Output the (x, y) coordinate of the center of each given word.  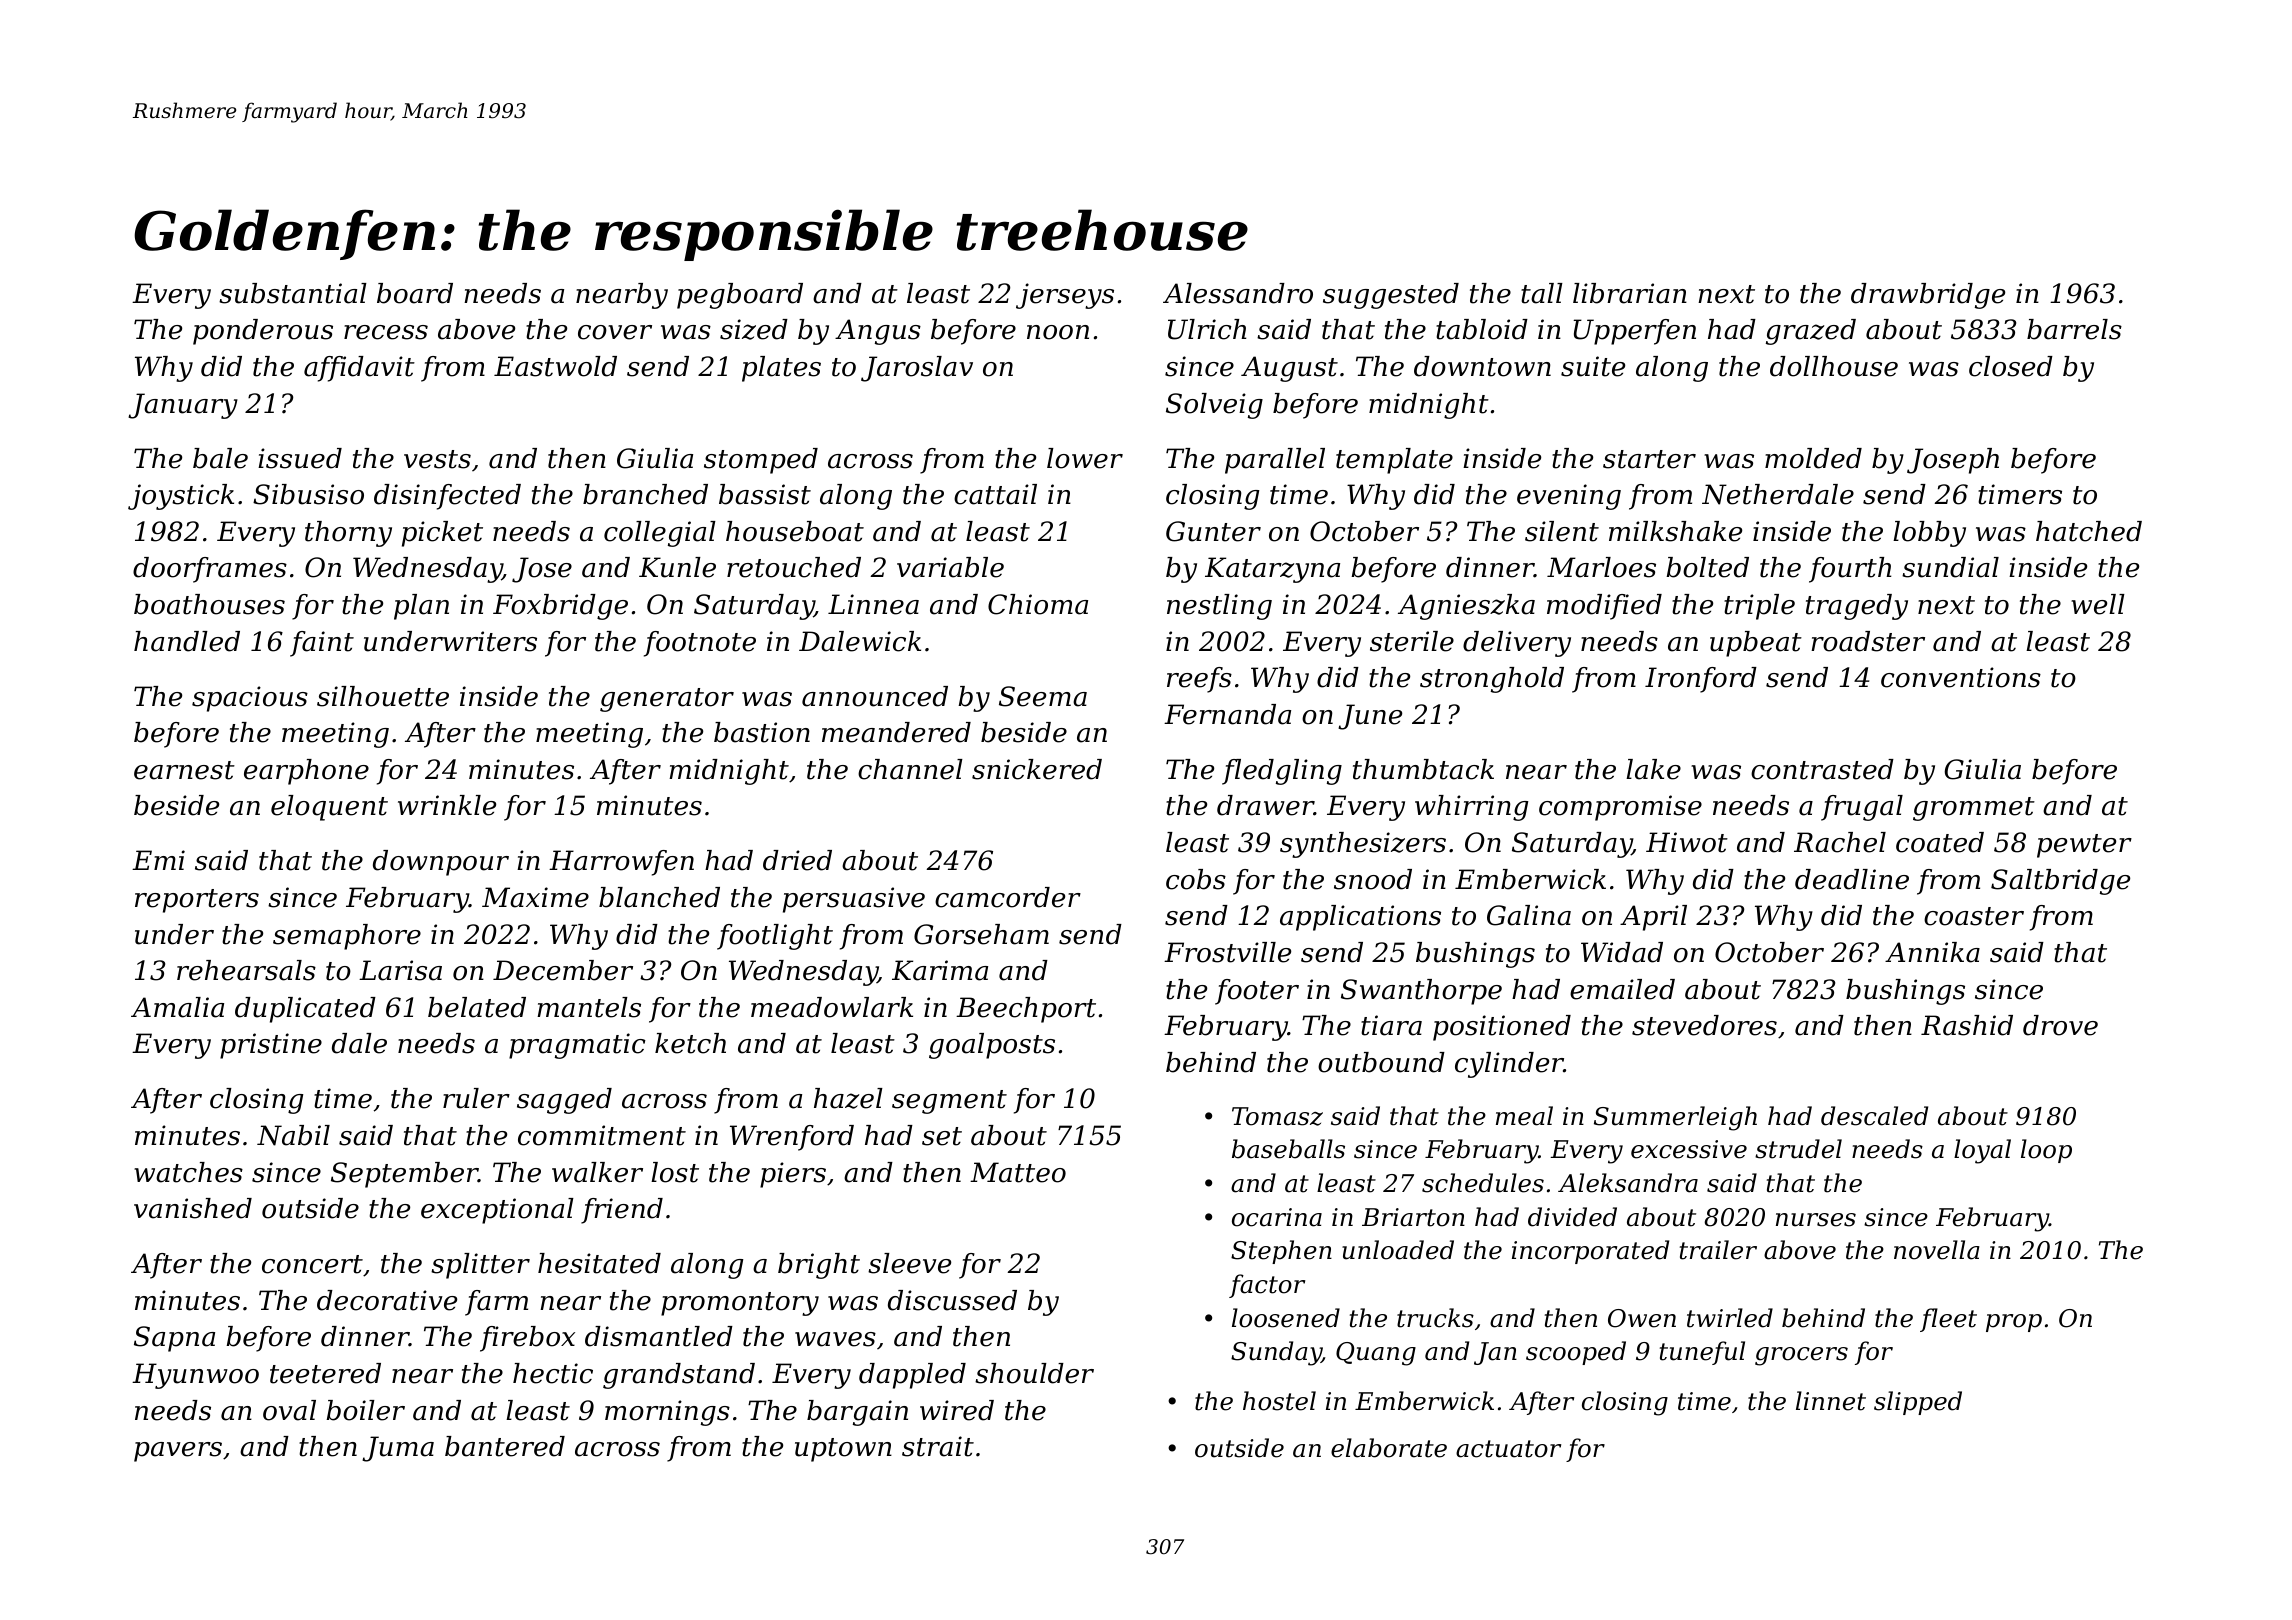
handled (187, 641)
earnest (184, 770)
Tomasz (1277, 1116)
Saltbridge (2060, 882)
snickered (1037, 769)
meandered (896, 732)
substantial (293, 293)
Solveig (1214, 406)
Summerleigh (1675, 1118)
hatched (2089, 531)
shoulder (1034, 1373)
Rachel (1840, 842)
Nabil (293, 1135)
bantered (505, 1446)
